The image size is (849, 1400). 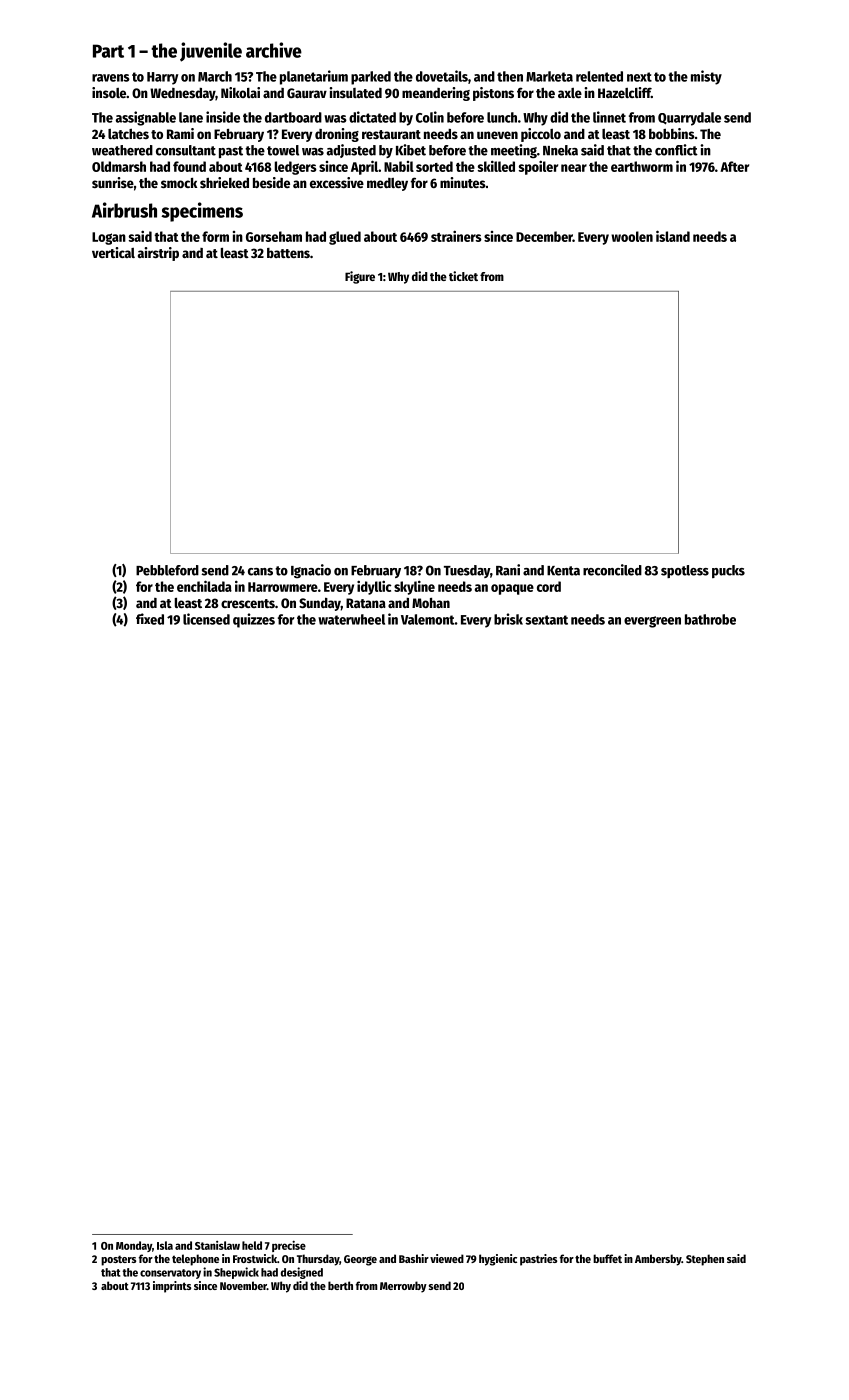 What do you see at coordinates (508, 619) in the screenshot?
I see `brisk` at bounding box center [508, 619].
